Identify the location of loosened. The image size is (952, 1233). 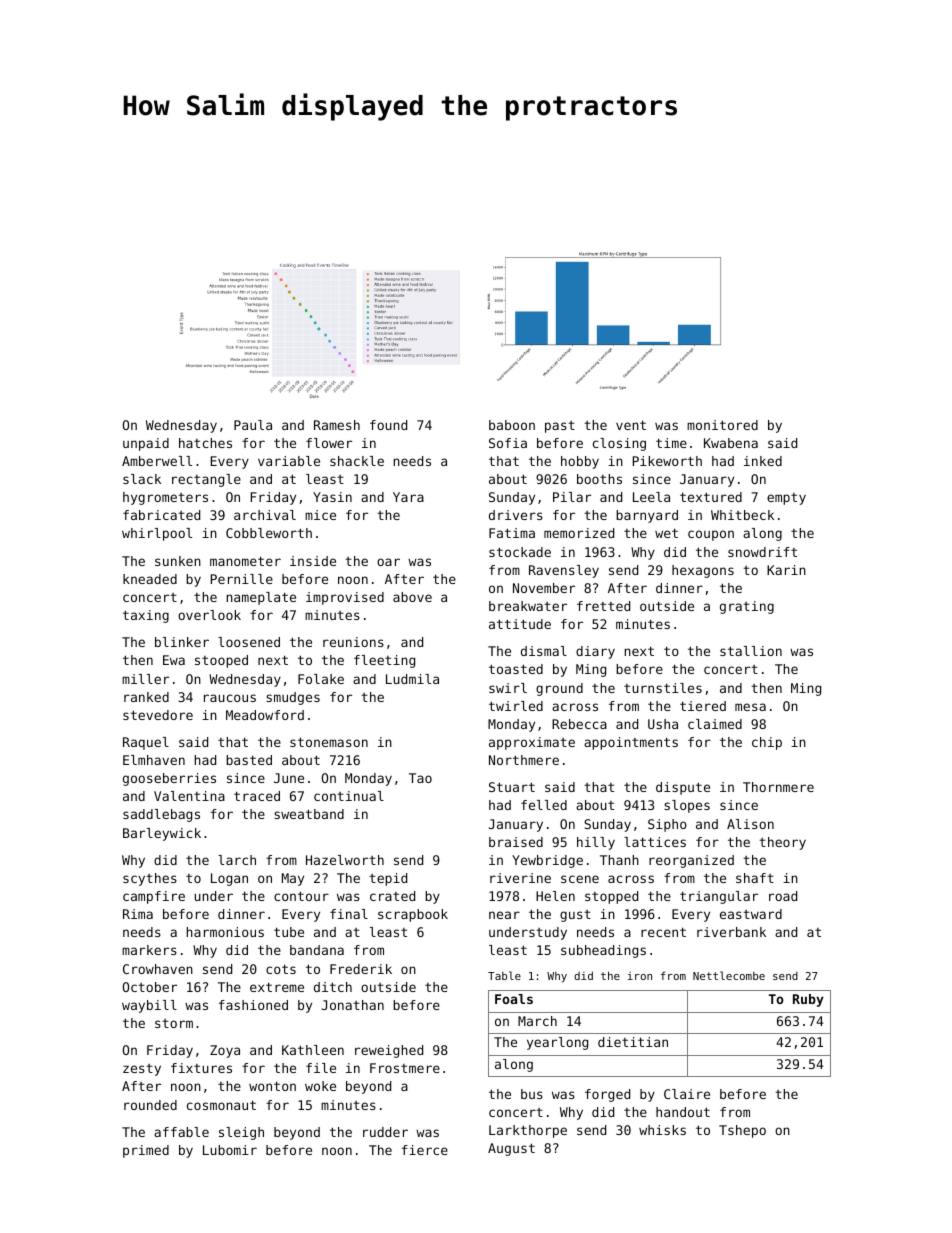
(249, 642).
